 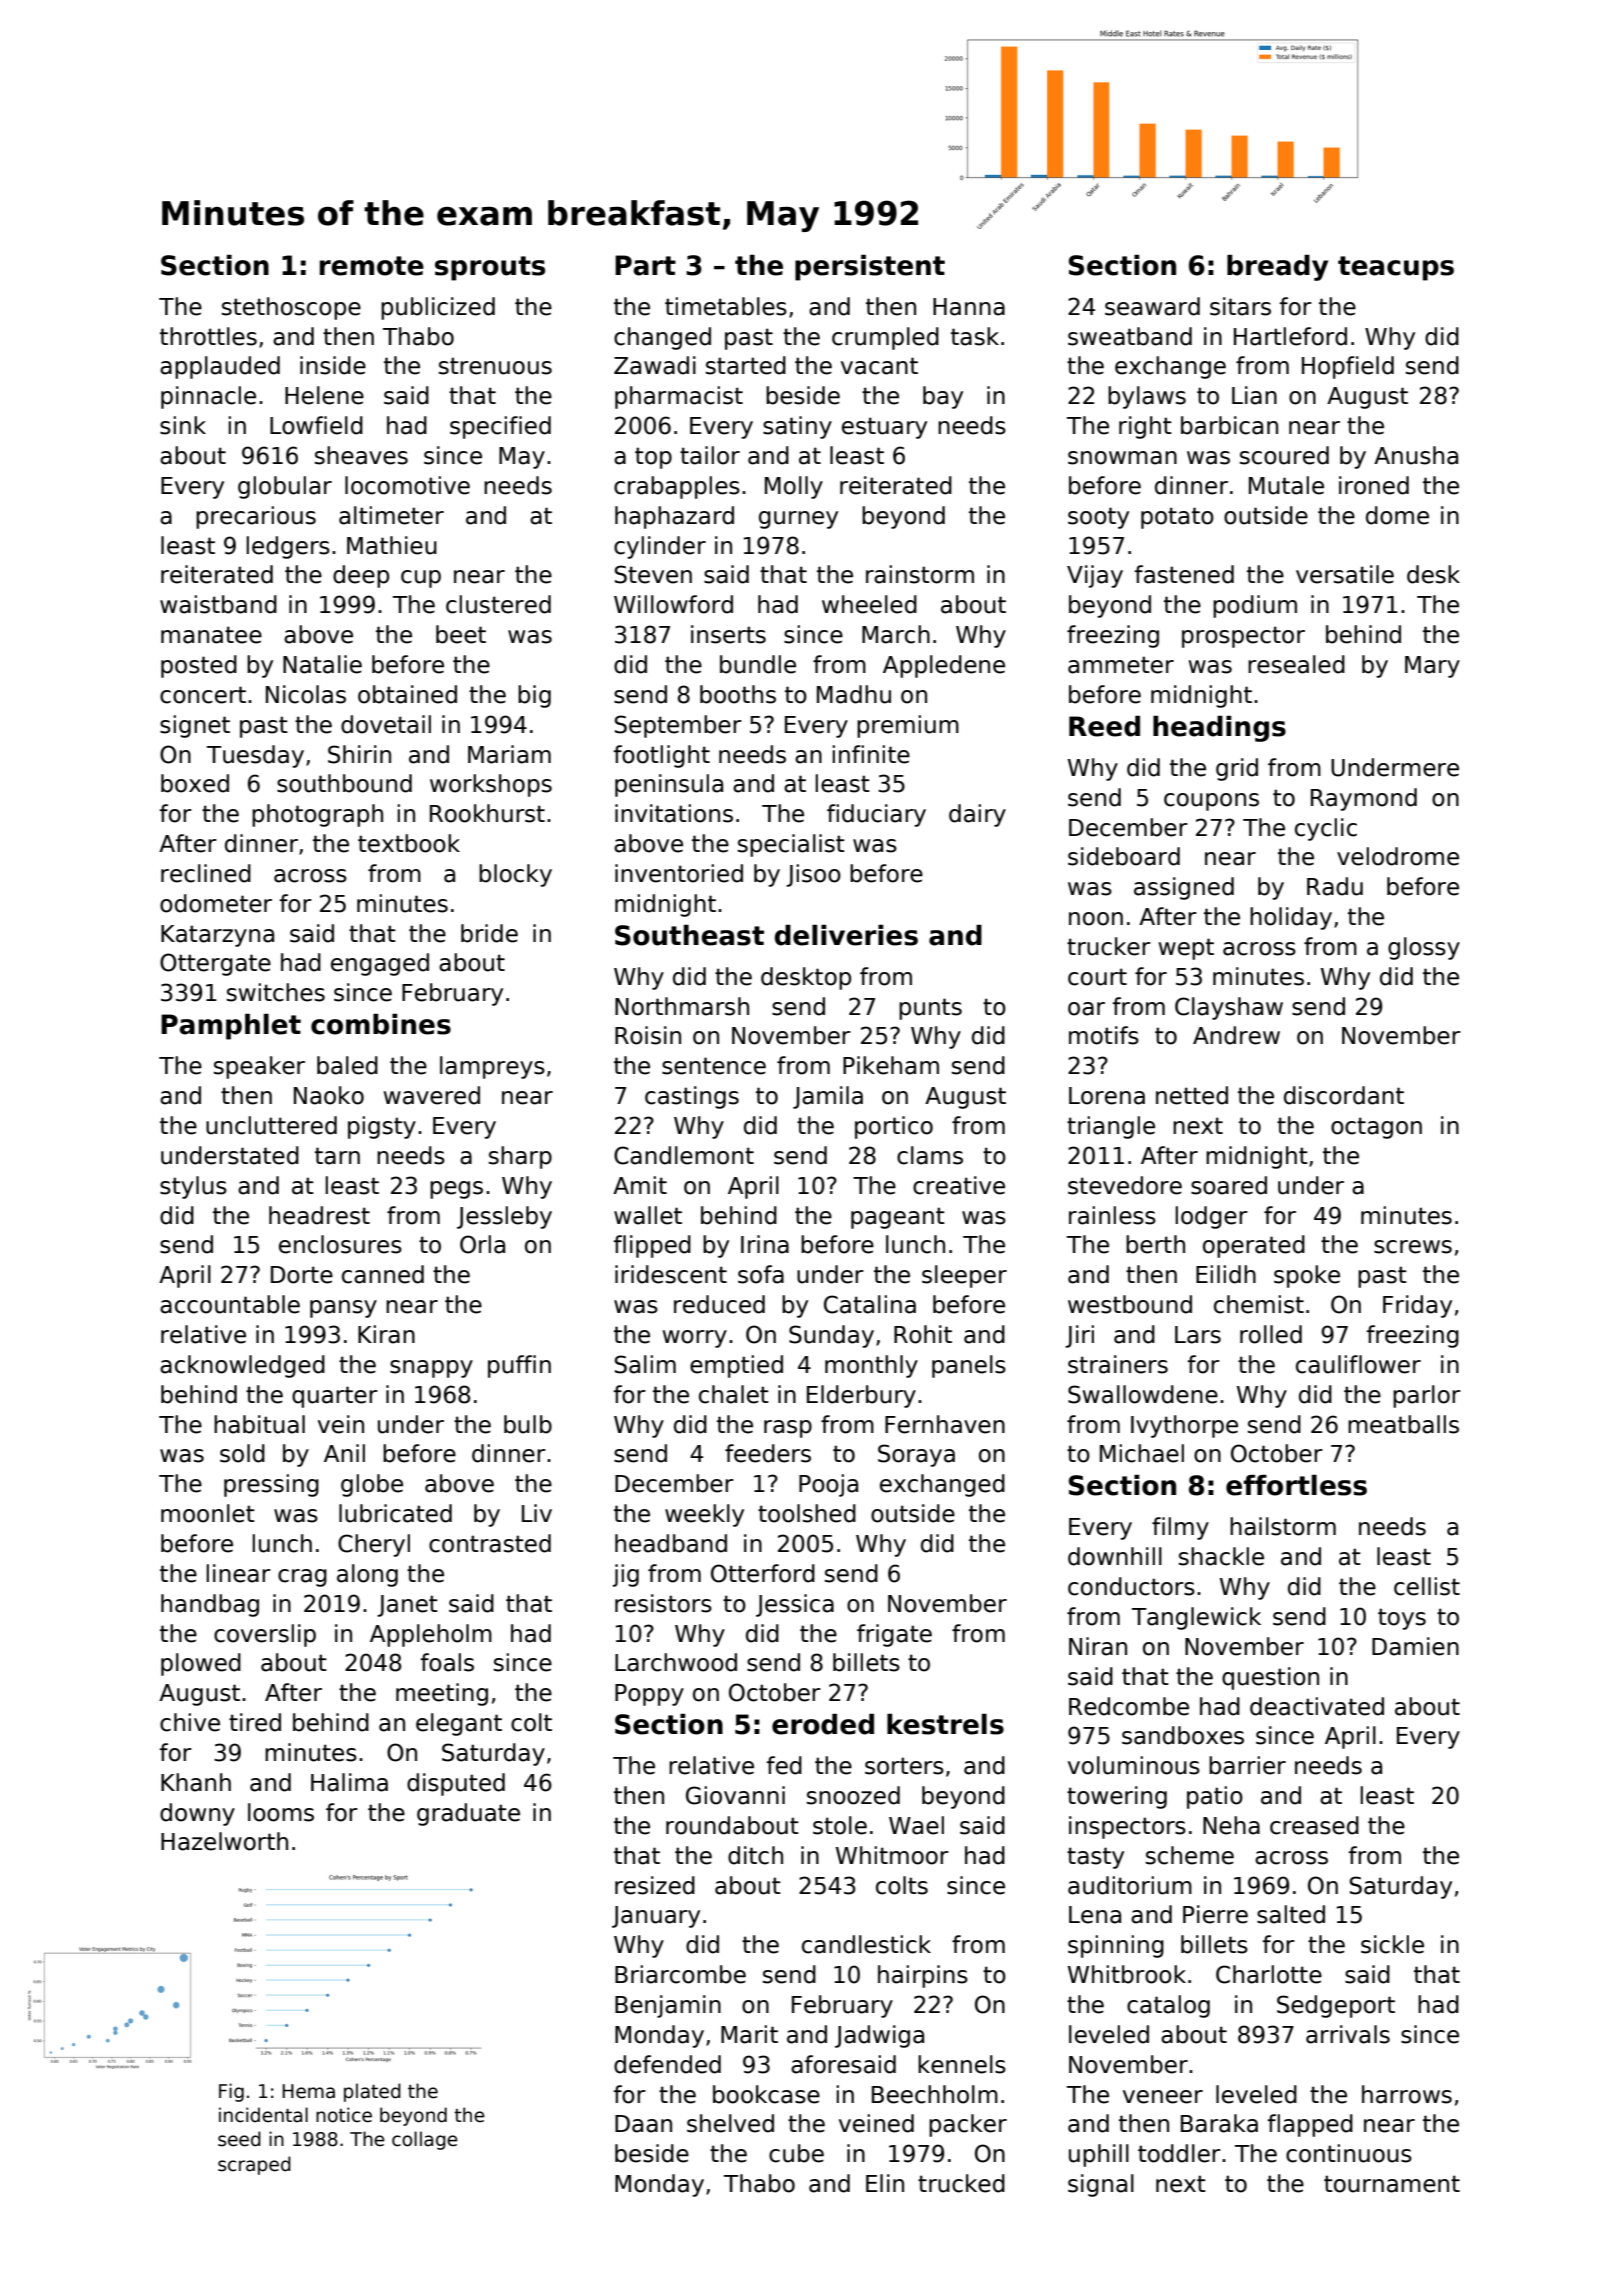 What do you see at coordinates (870, 268) in the page?
I see `persistent` at bounding box center [870, 268].
